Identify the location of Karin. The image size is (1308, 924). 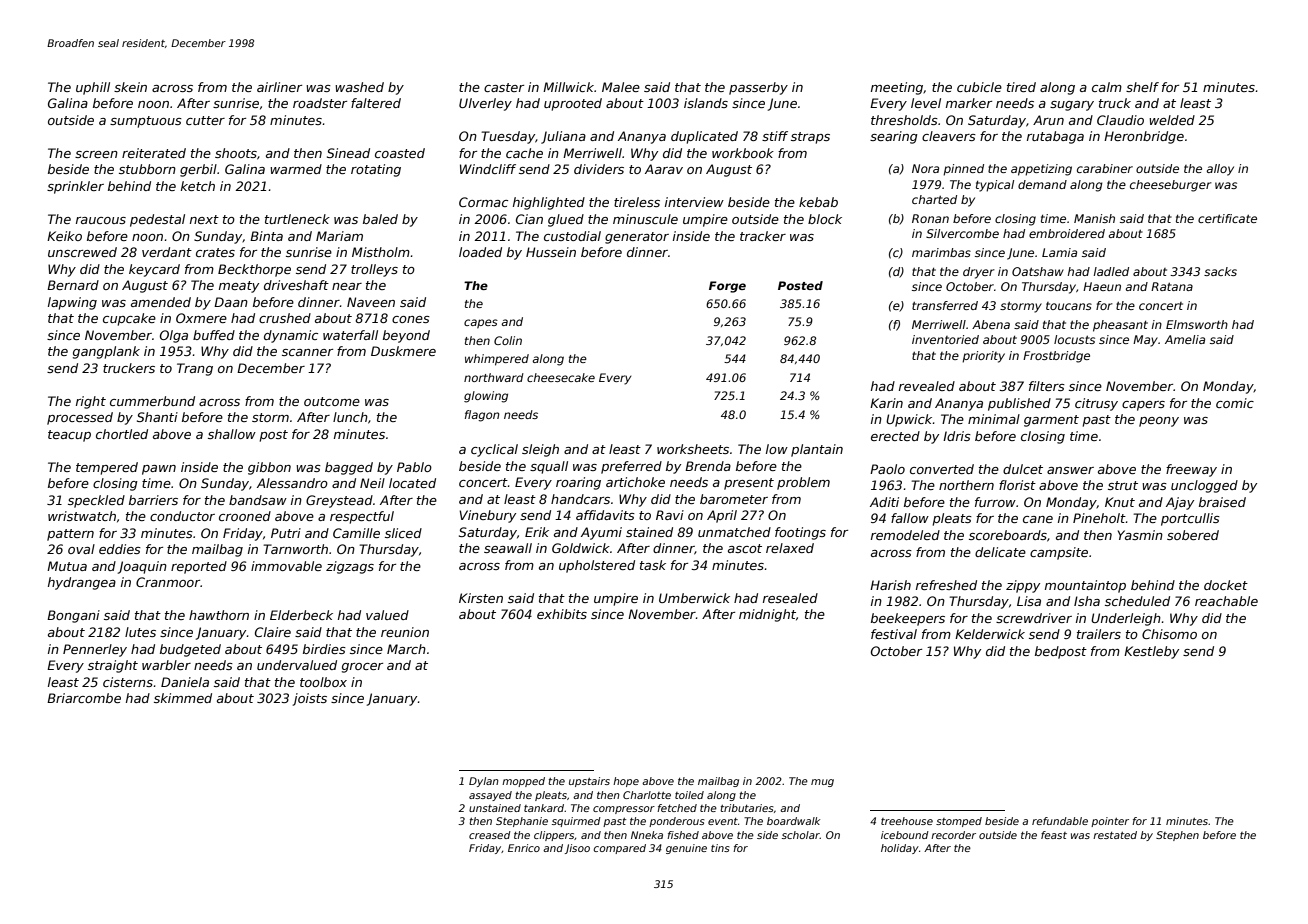
(886, 403).
